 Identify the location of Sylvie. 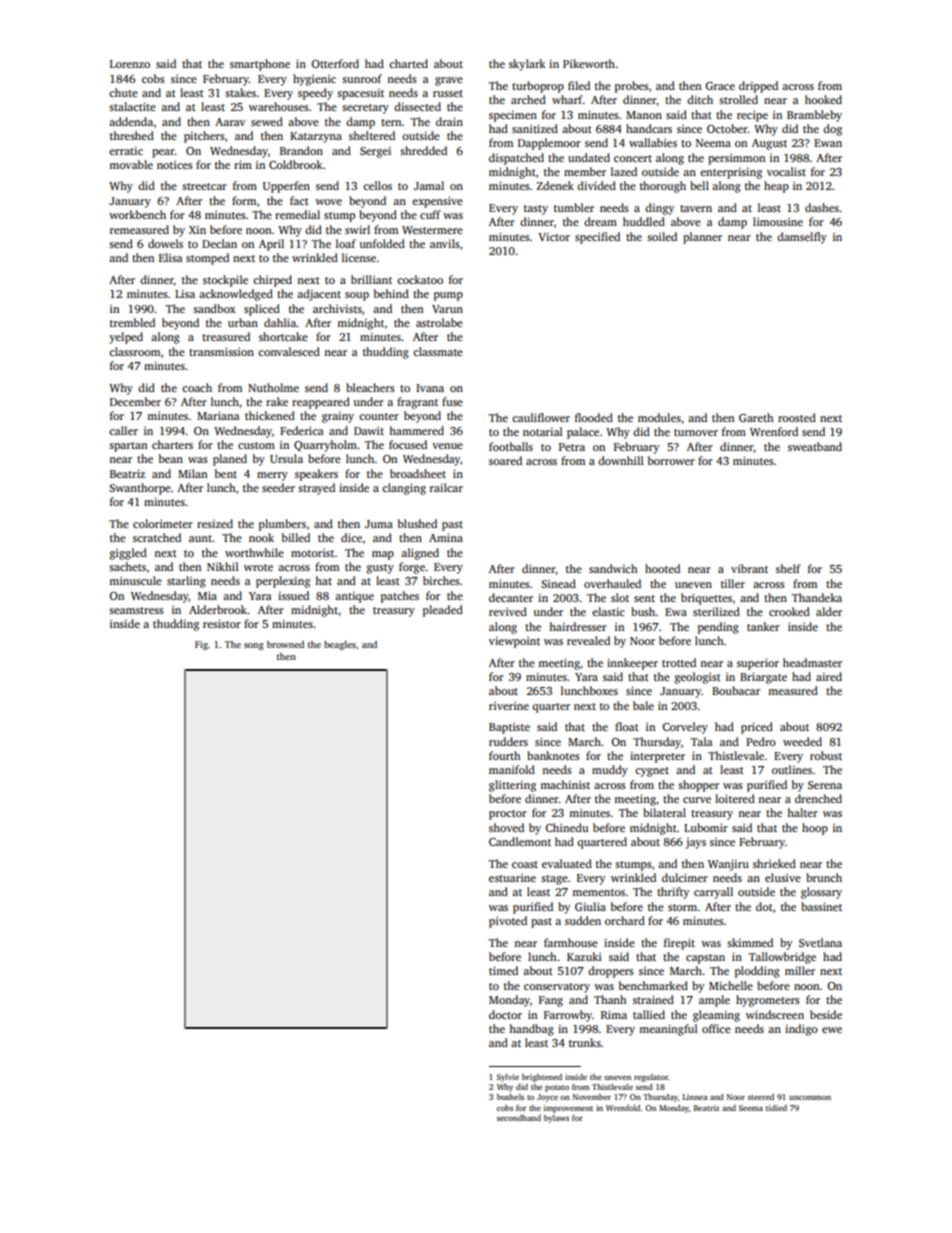
(508, 1078).
